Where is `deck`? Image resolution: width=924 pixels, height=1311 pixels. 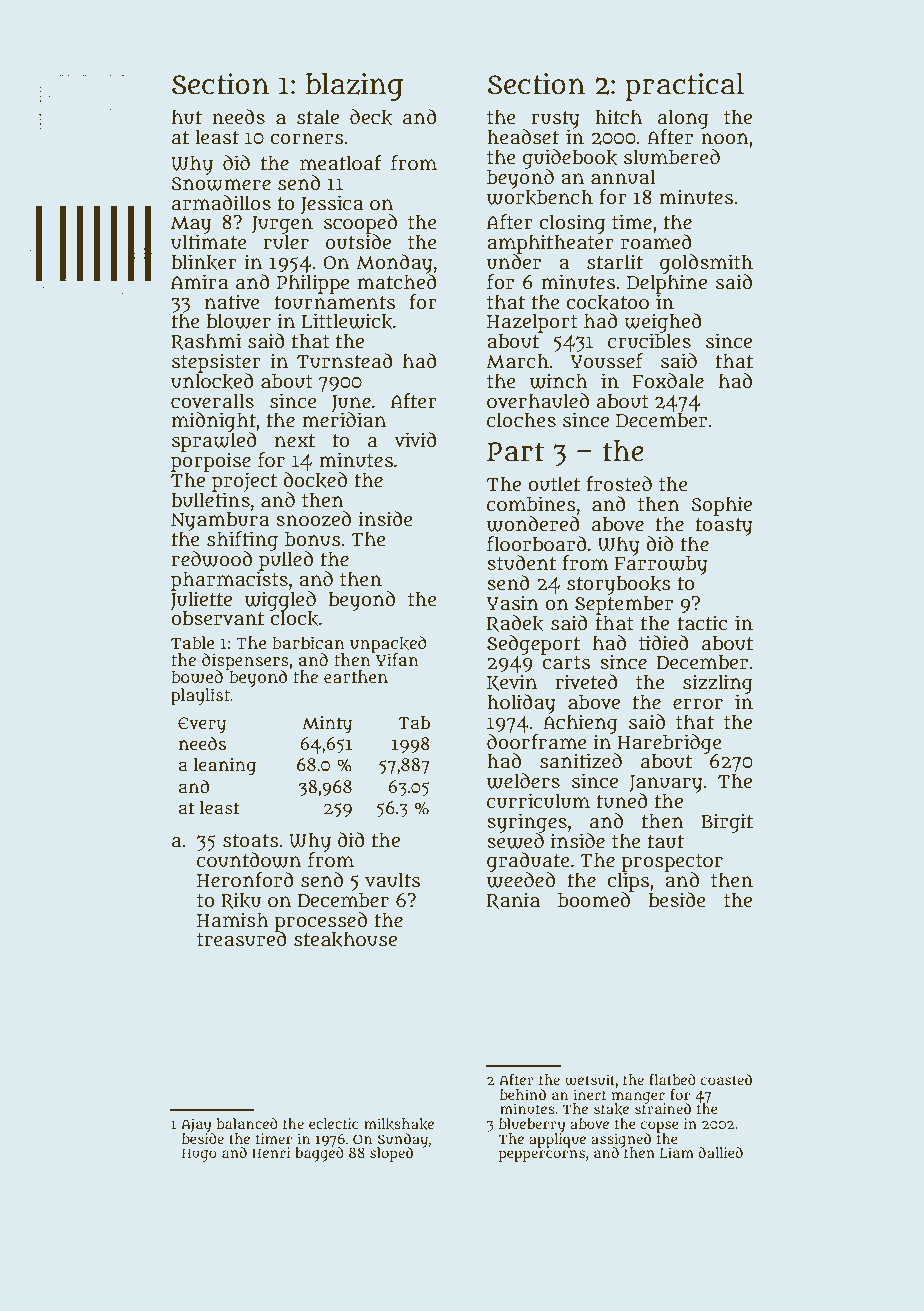
deck is located at coordinates (371, 117).
